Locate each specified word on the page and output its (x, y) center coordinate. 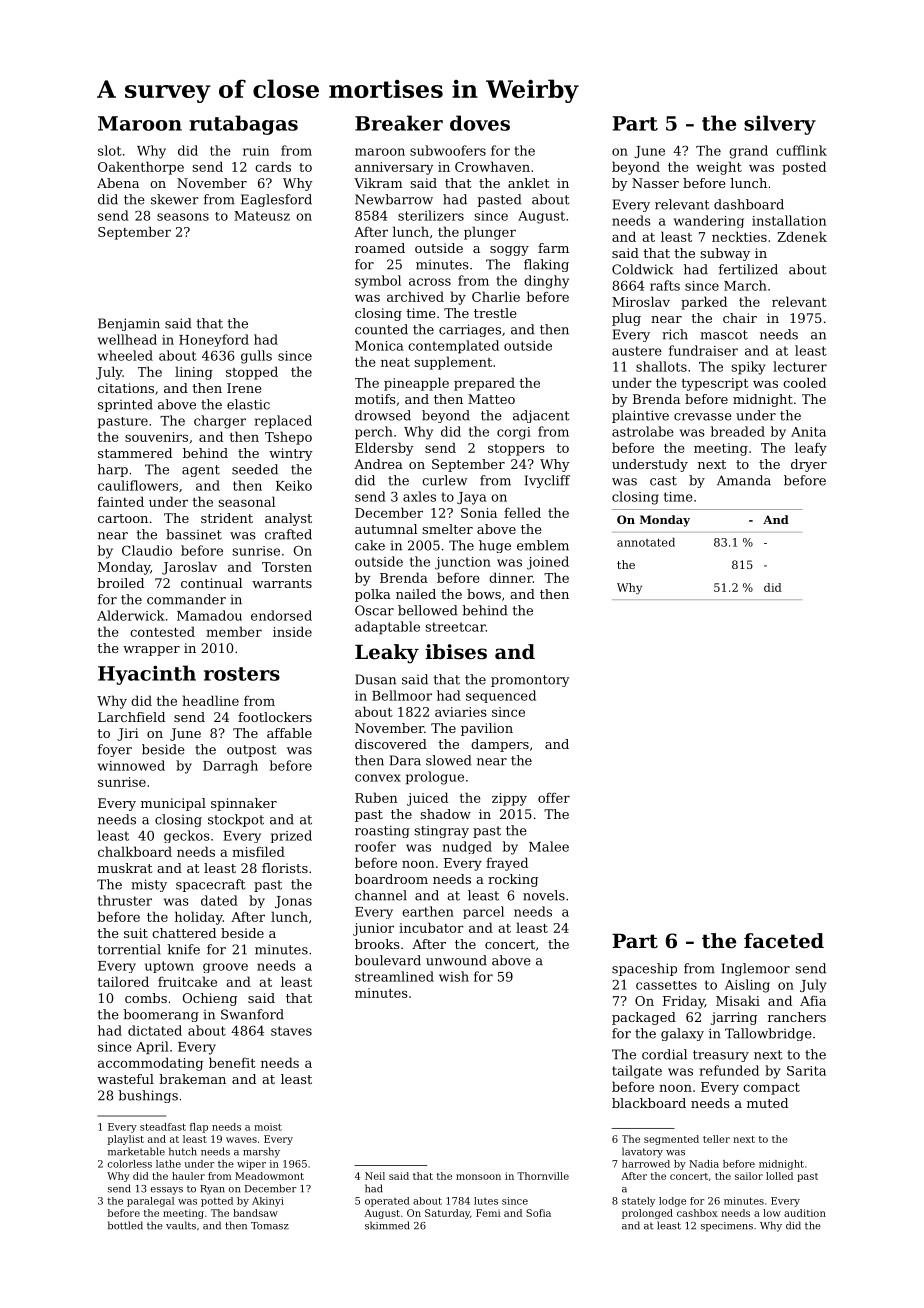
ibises (456, 652)
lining (194, 373)
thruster (125, 900)
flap (199, 1128)
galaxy (682, 1034)
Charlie (496, 296)
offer (554, 797)
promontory (530, 681)
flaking (546, 265)
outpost (251, 751)
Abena (118, 183)
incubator (431, 927)
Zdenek (802, 236)
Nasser (655, 183)
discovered (391, 744)
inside (292, 631)
